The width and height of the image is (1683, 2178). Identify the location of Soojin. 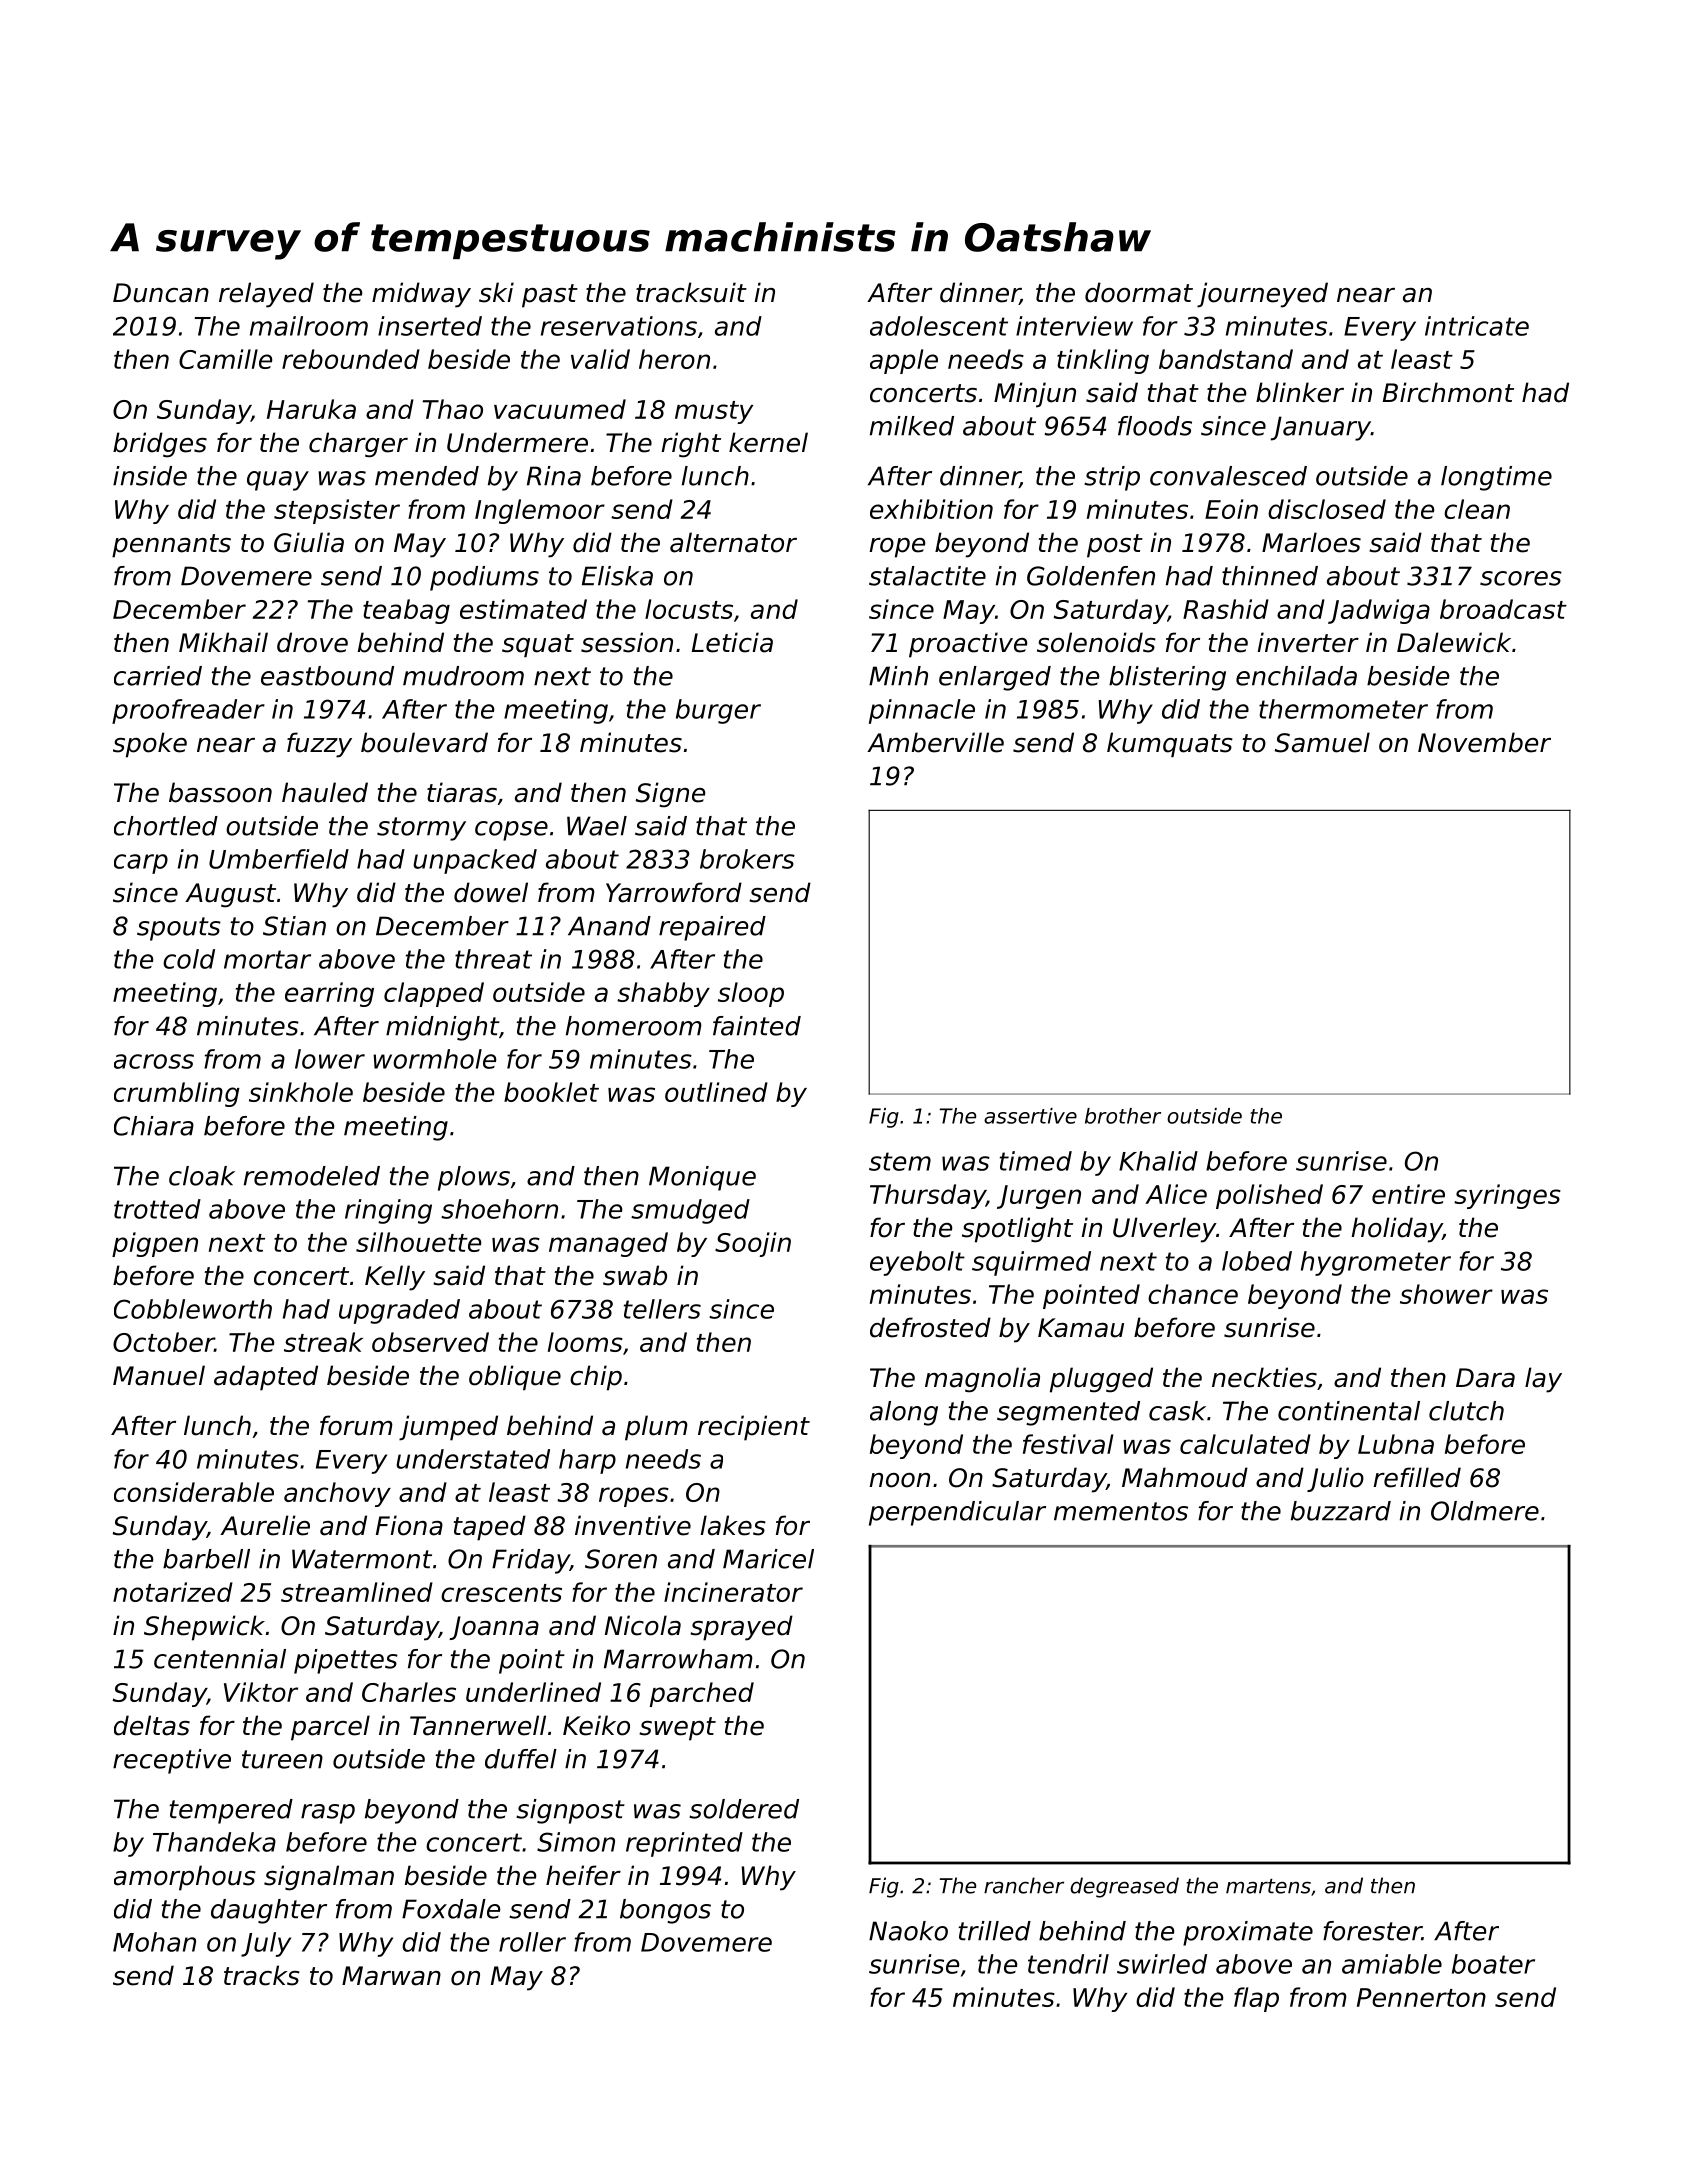
(753, 1244).
